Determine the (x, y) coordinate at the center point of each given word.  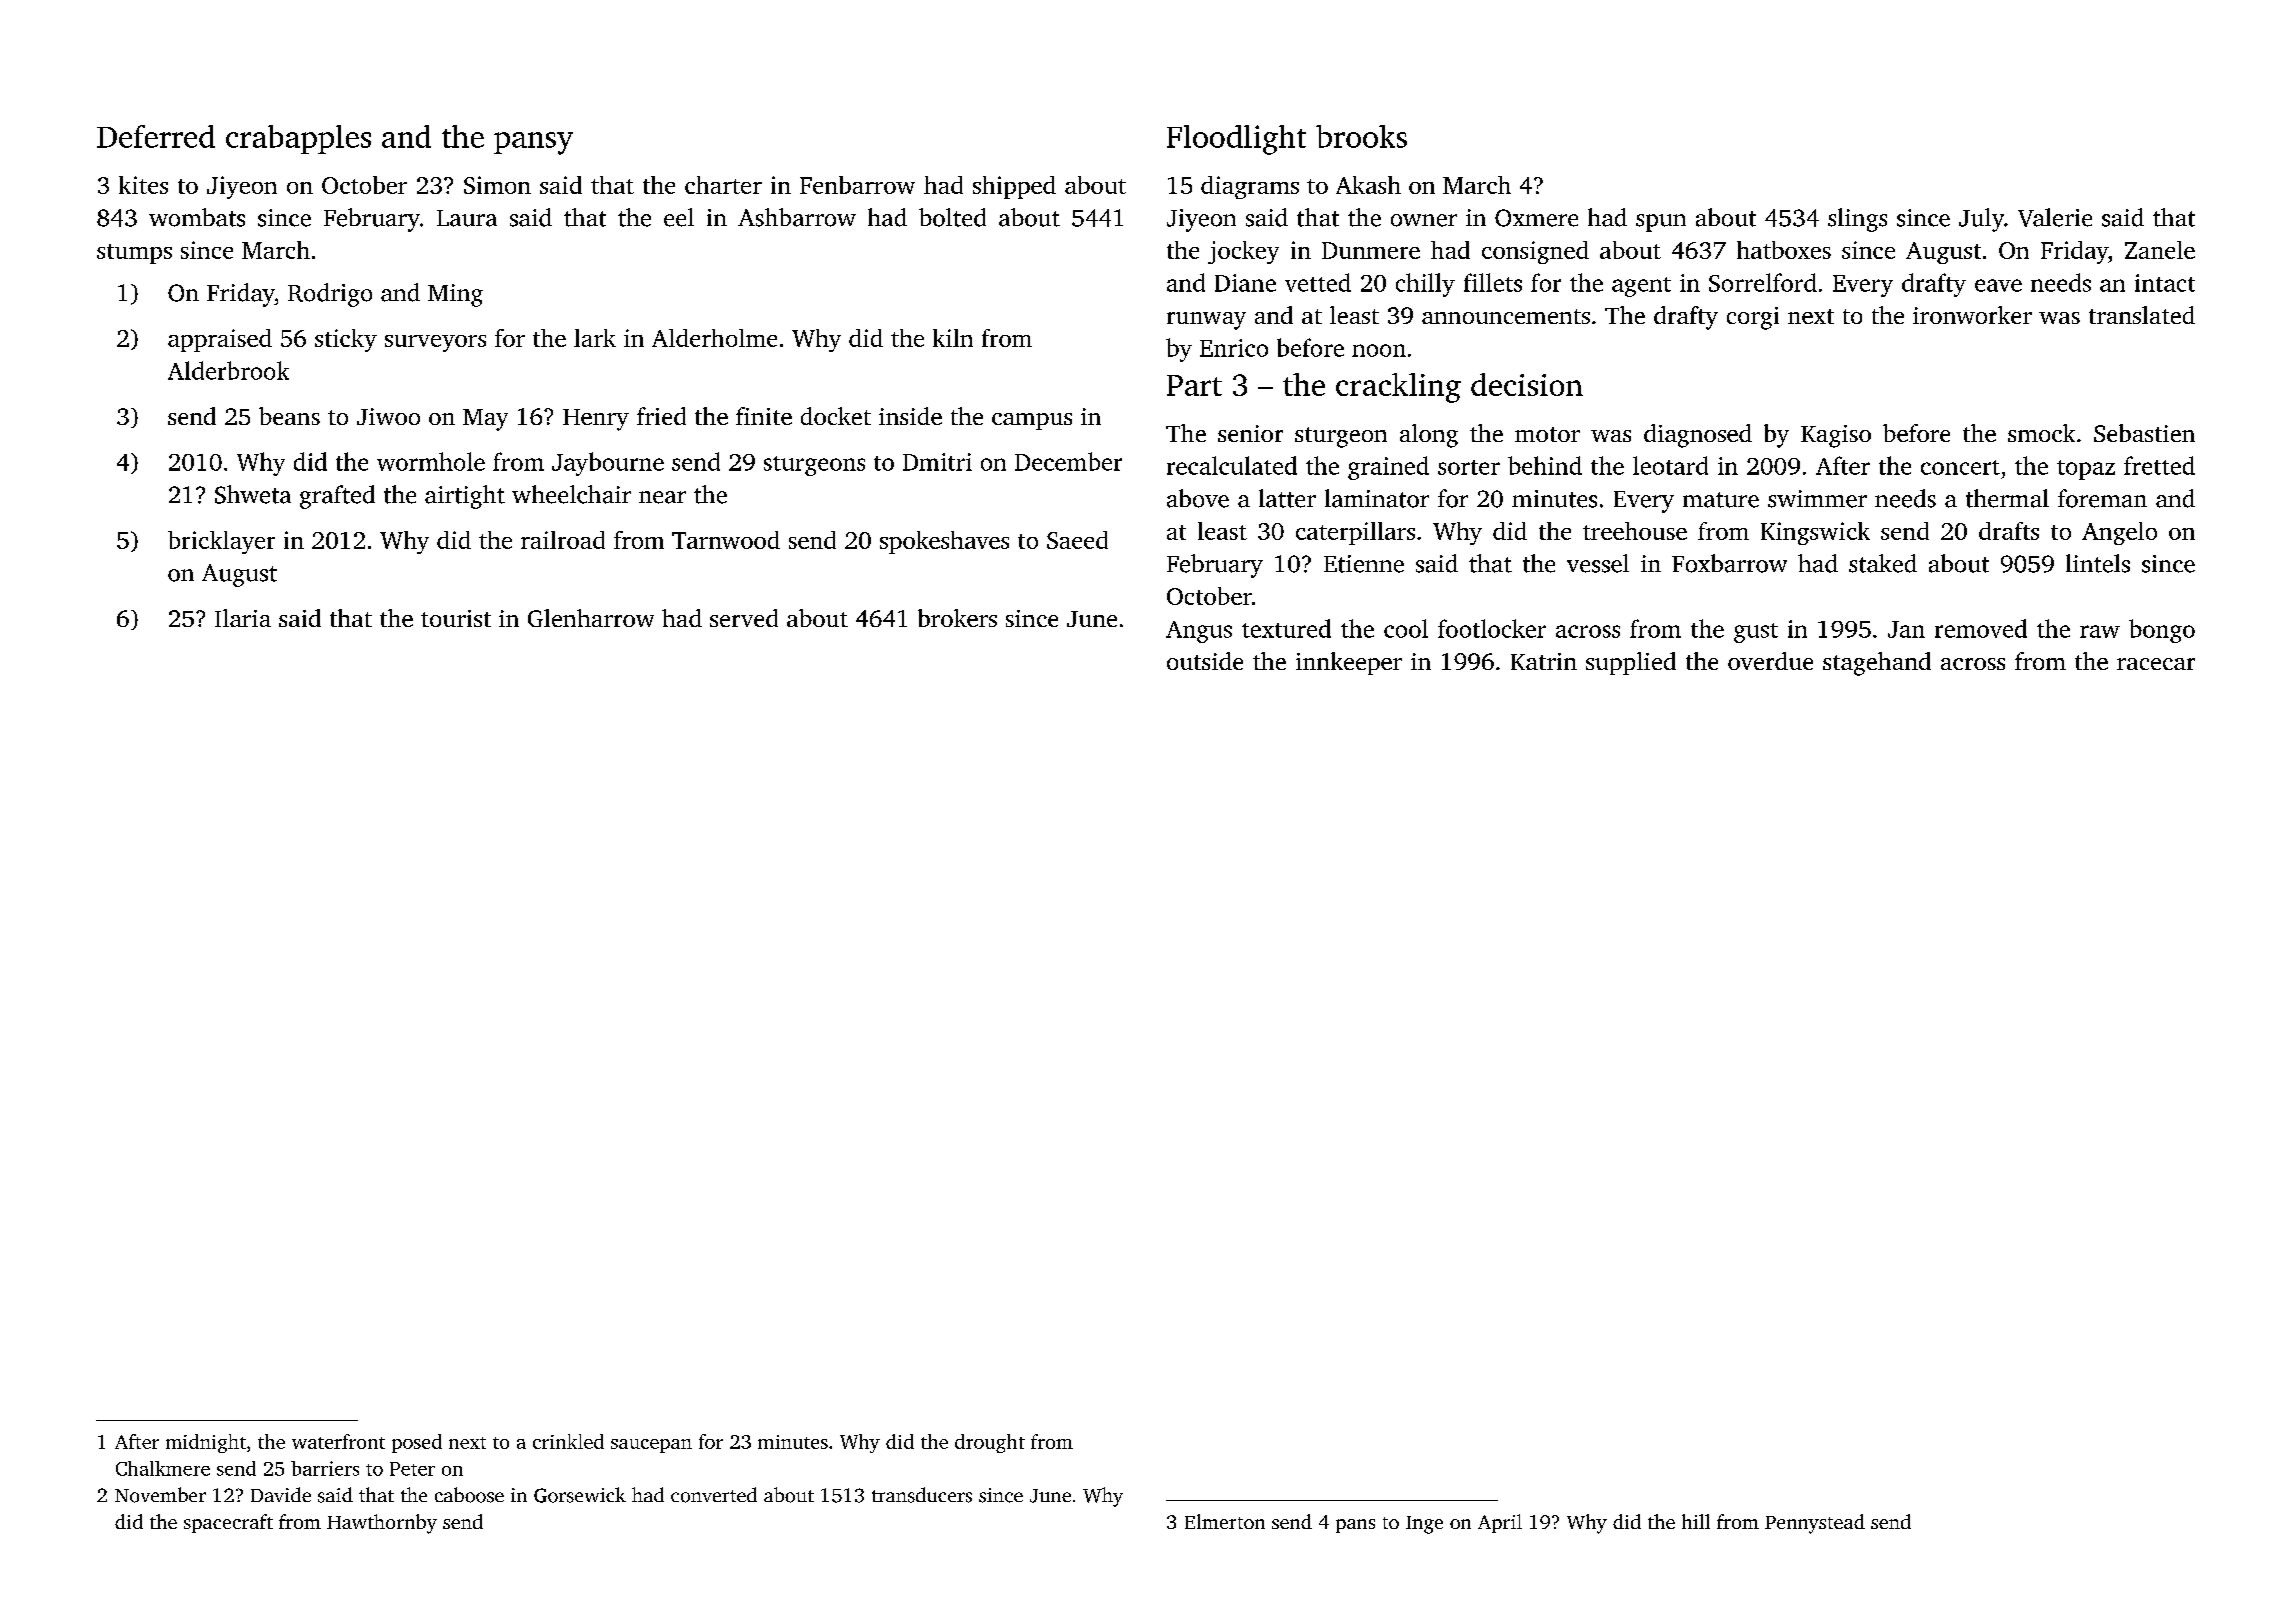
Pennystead (1815, 1524)
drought (990, 1443)
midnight (206, 1443)
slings (1857, 220)
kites (143, 185)
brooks (1361, 136)
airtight (465, 497)
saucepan (651, 1446)
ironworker (1972, 315)
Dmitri (937, 462)
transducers (922, 1495)
